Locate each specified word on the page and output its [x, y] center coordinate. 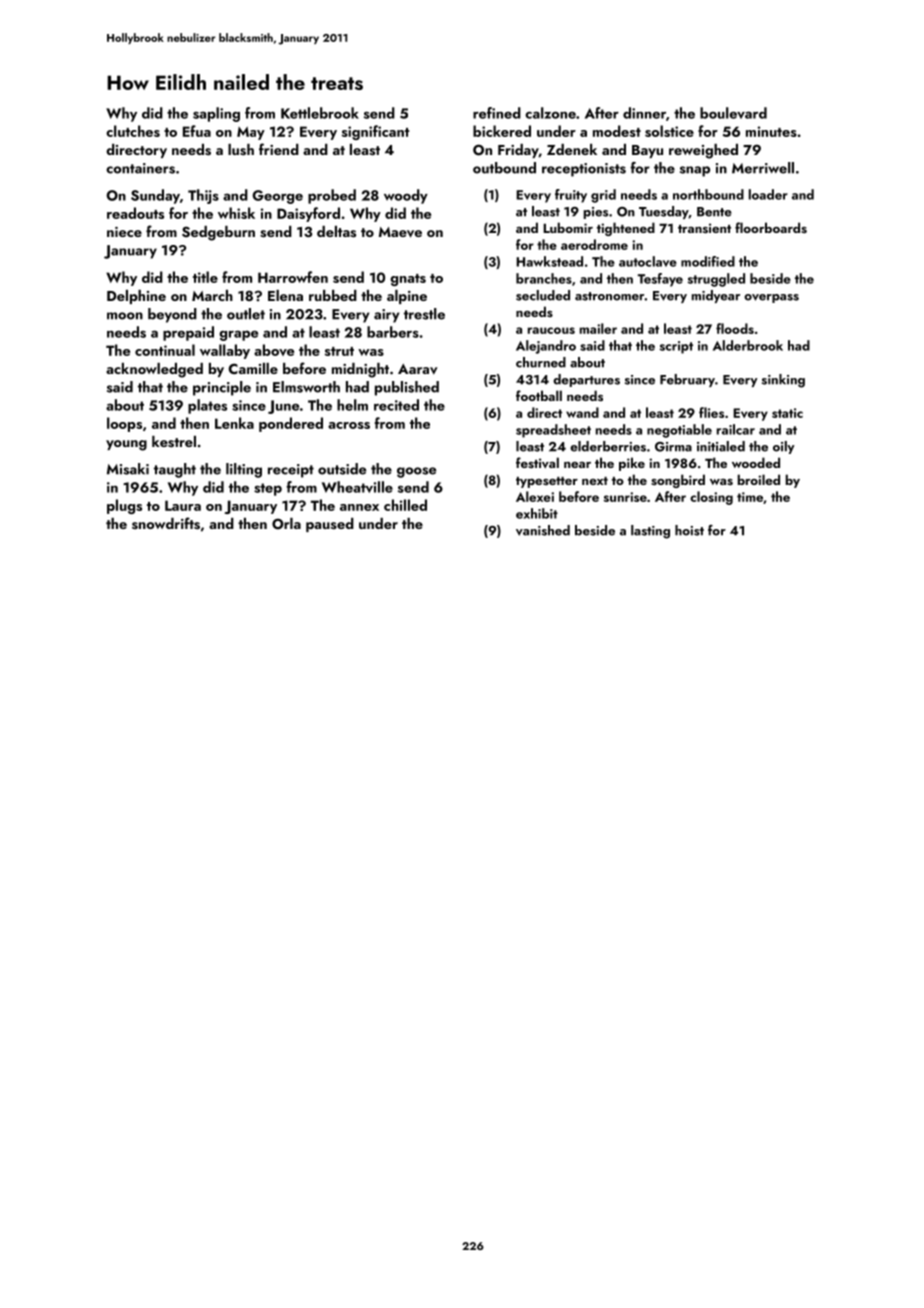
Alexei [535, 496]
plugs [124, 506]
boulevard [733, 113]
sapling [216, 114]
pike [632, 464]
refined [497, 113]
